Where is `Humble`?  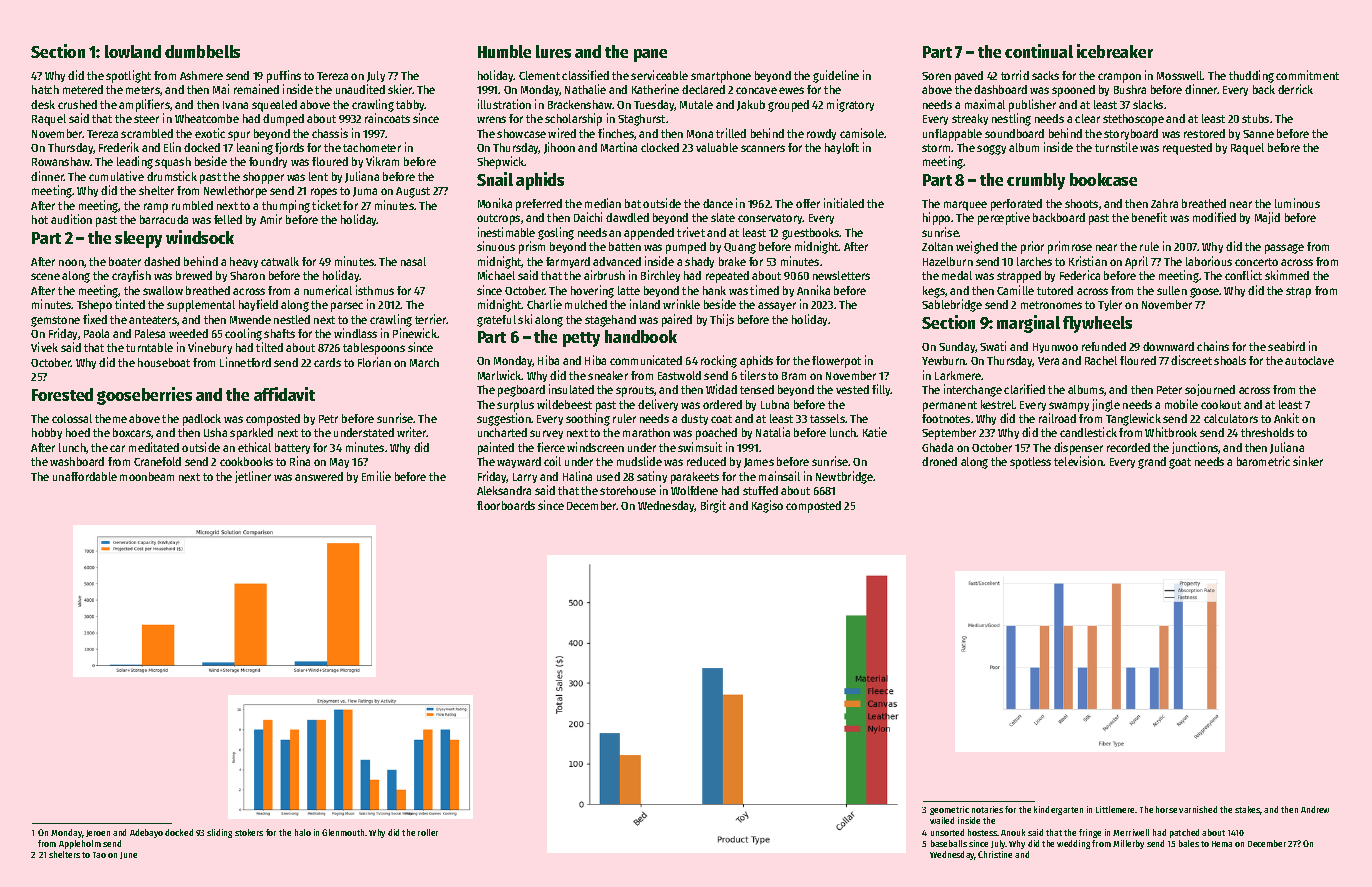 Humble is located at coordinates (504, 51).
